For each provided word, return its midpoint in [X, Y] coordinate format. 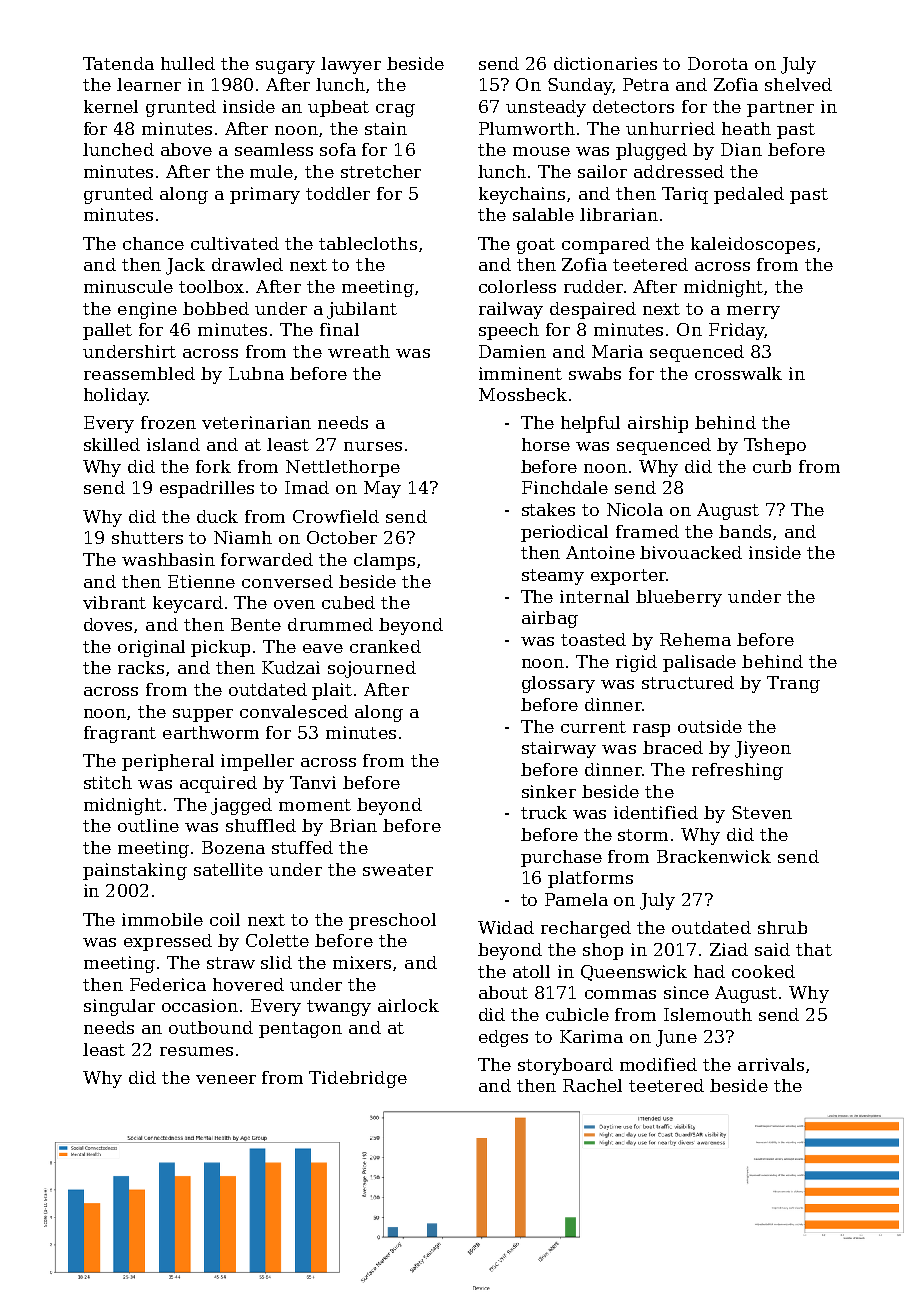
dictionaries [605, 63]
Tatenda [118, 63]
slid [276, 962]
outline [148, 825]
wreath [359, 351]
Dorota [718, 63]
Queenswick [634, 973]
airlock [408, 1005]
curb [772, 466]
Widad [506, 927]
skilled [112, 444]
